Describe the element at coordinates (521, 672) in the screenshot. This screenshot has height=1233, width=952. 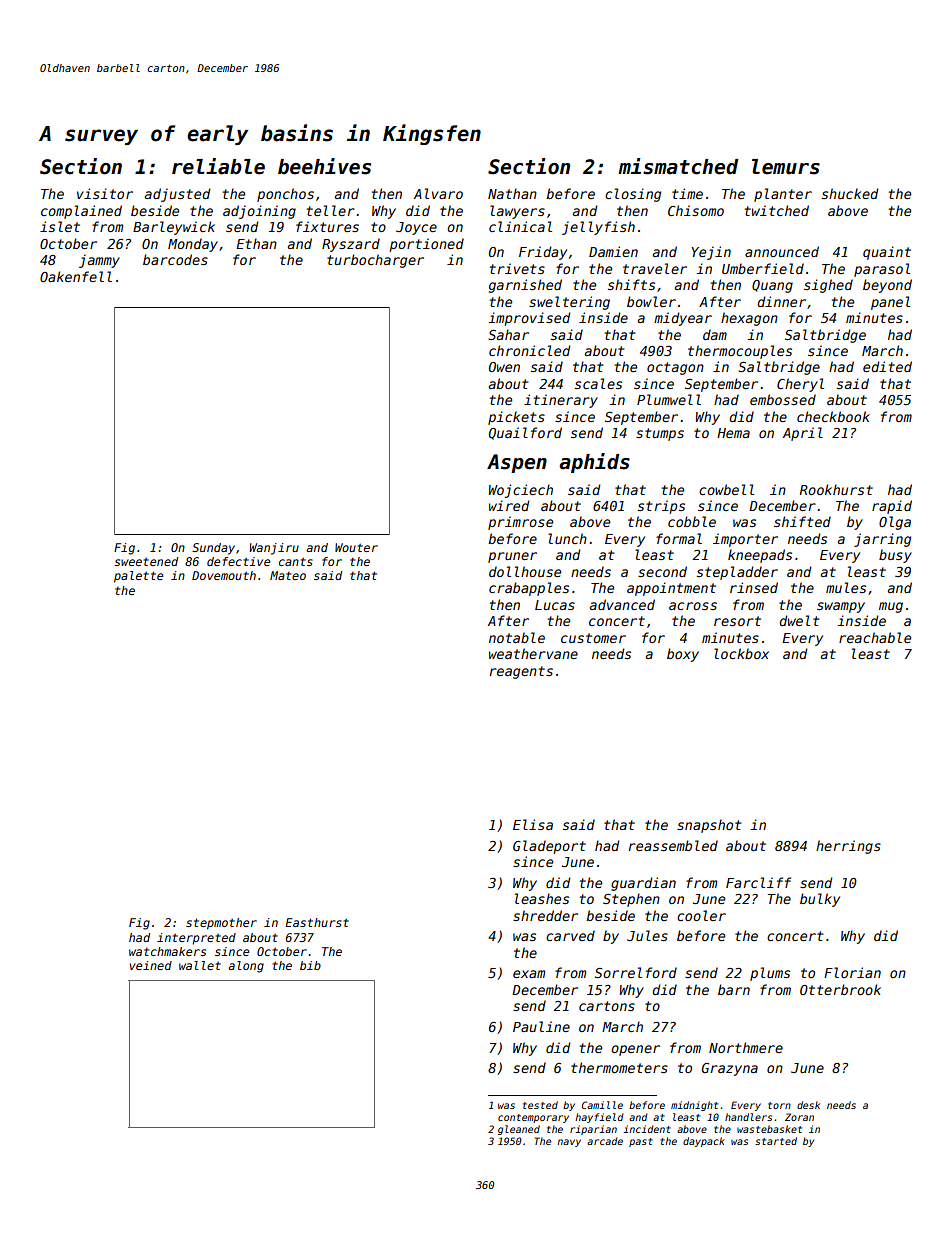
I see `reagents` at that location.
